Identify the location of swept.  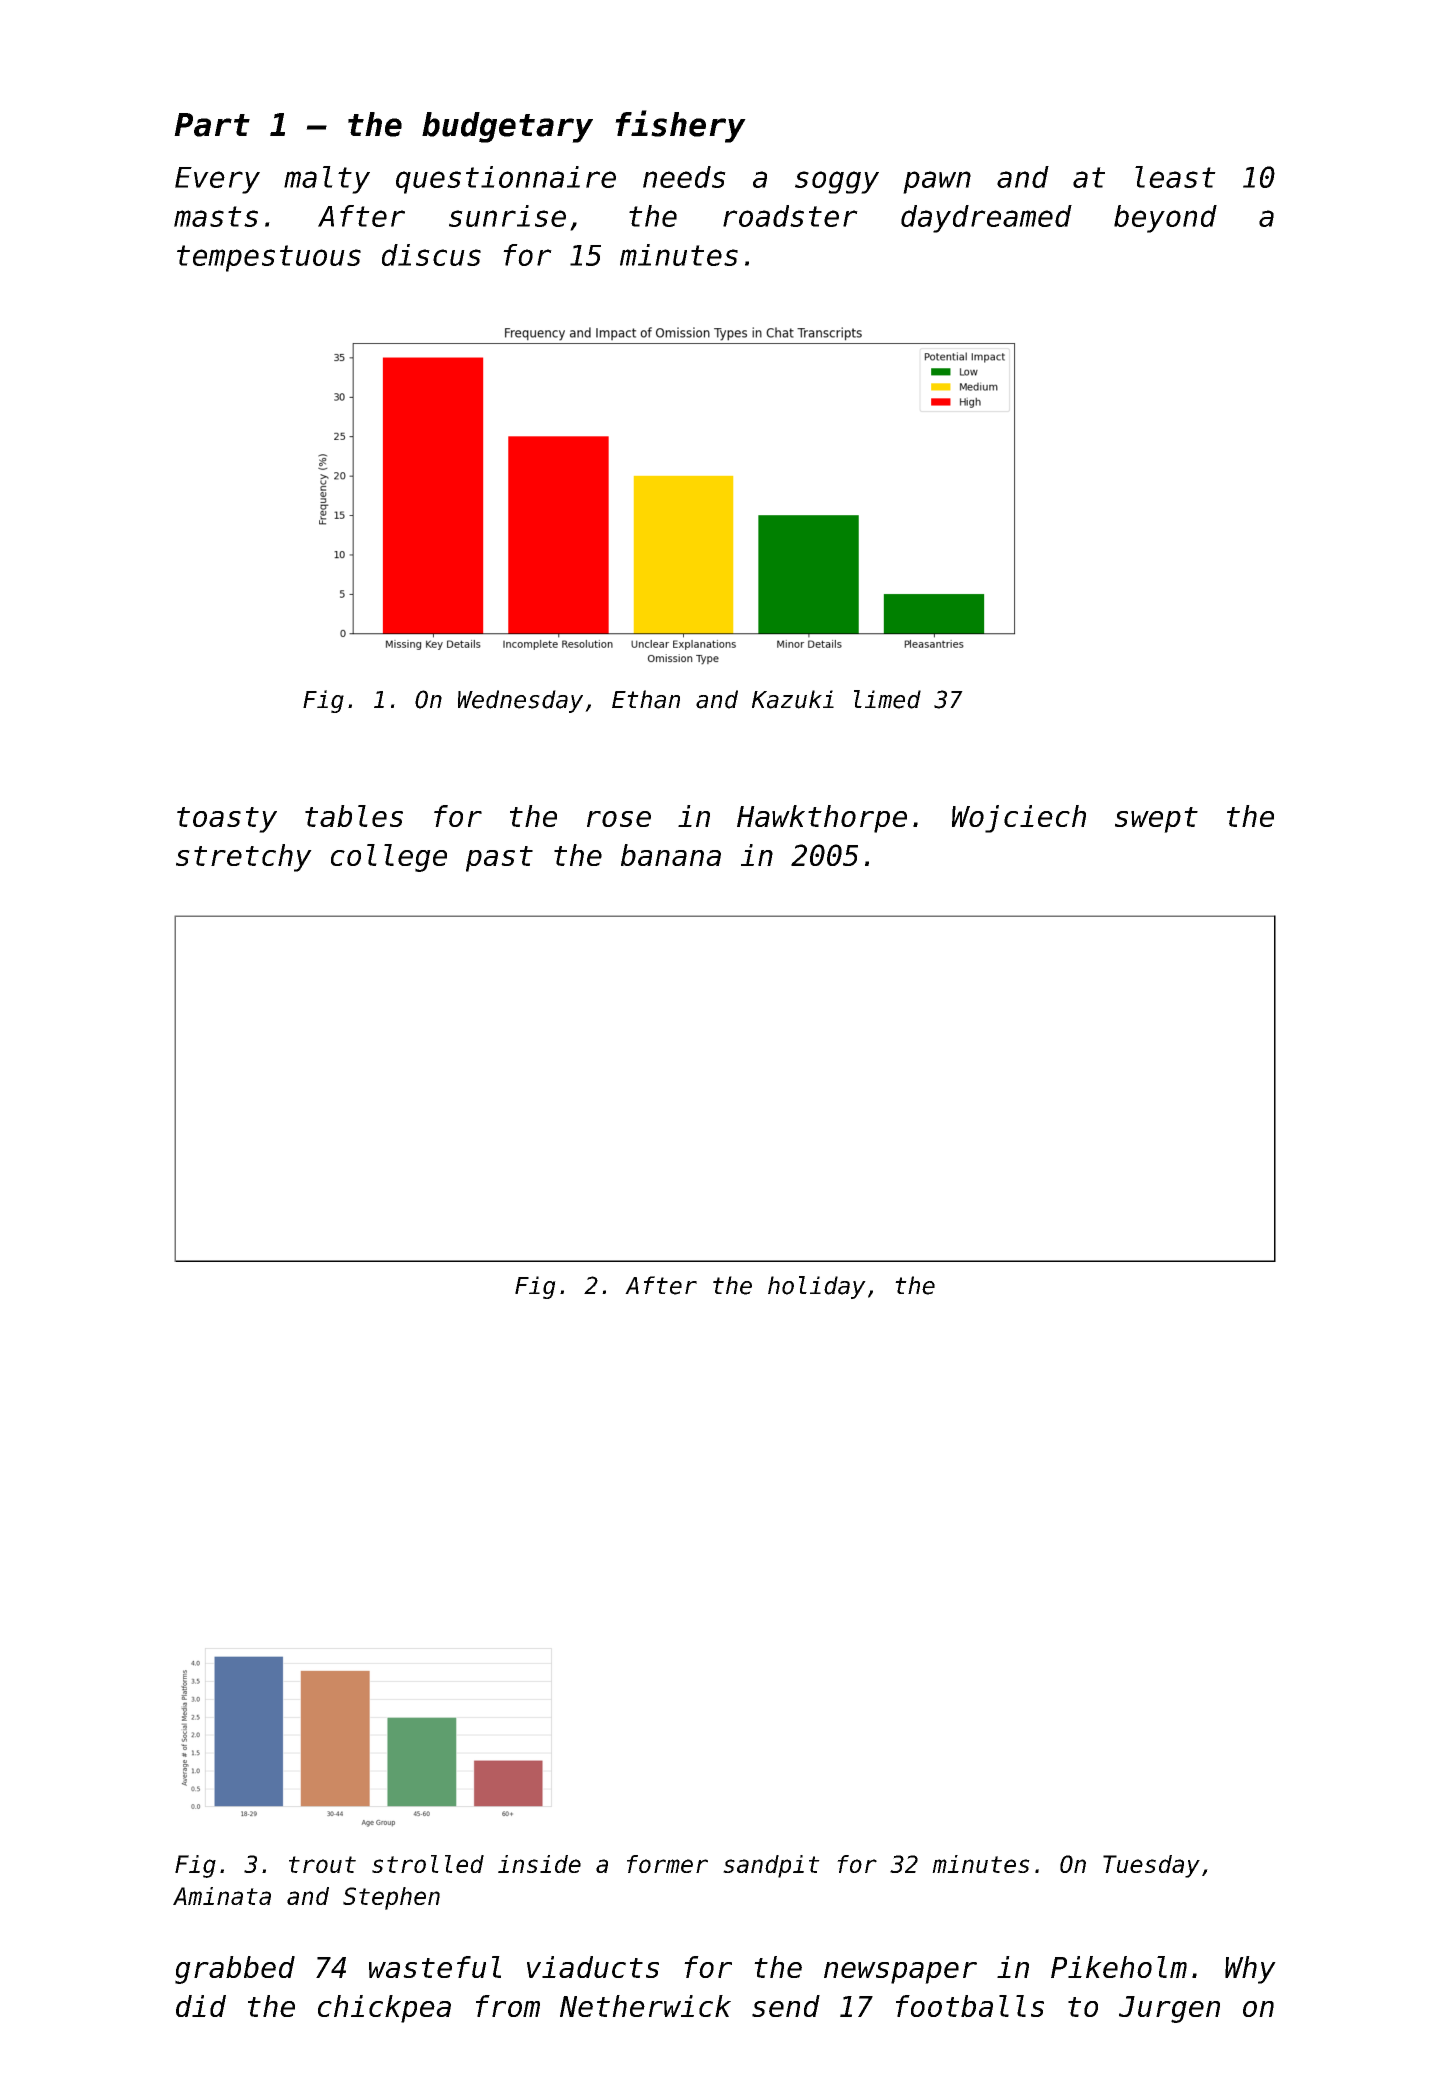
(1156, 820).
